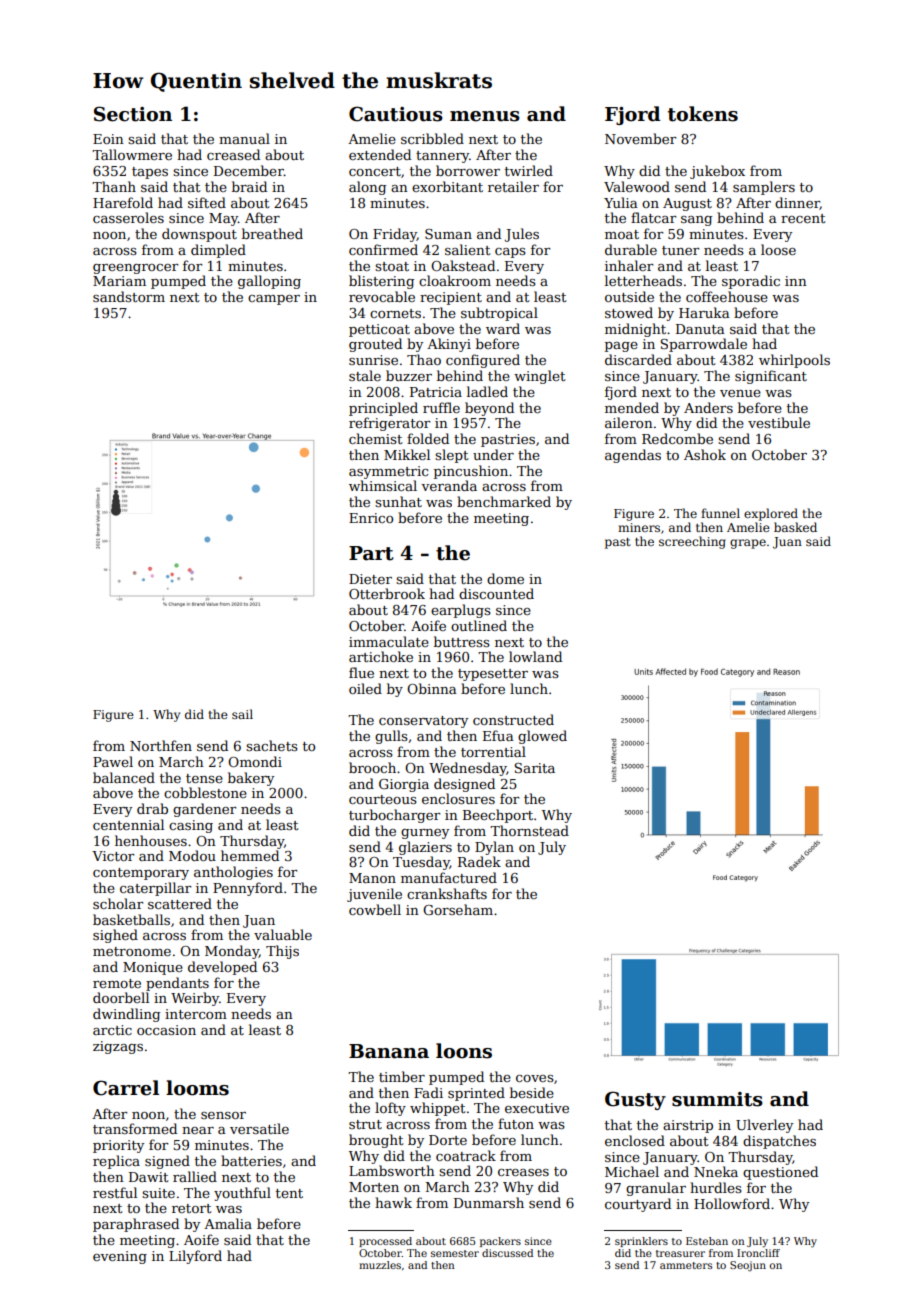 The height and width of the document is (1308, 924). What do you see at coordinates (380, 1265) in the document?
I see `muzzles` at bounding box center [380, 1265].
